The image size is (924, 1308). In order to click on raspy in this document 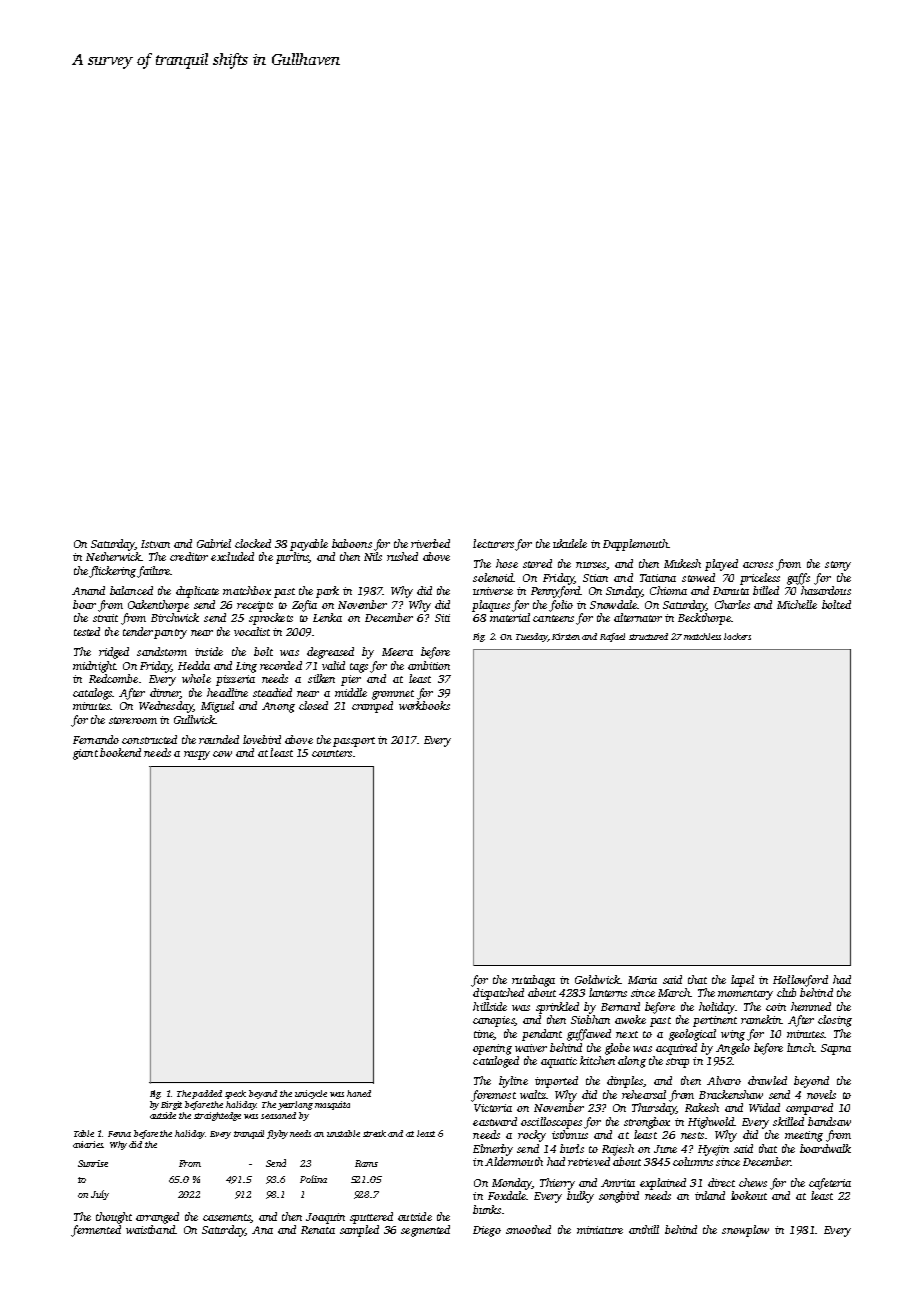, I will do `click(197, 755)`.
